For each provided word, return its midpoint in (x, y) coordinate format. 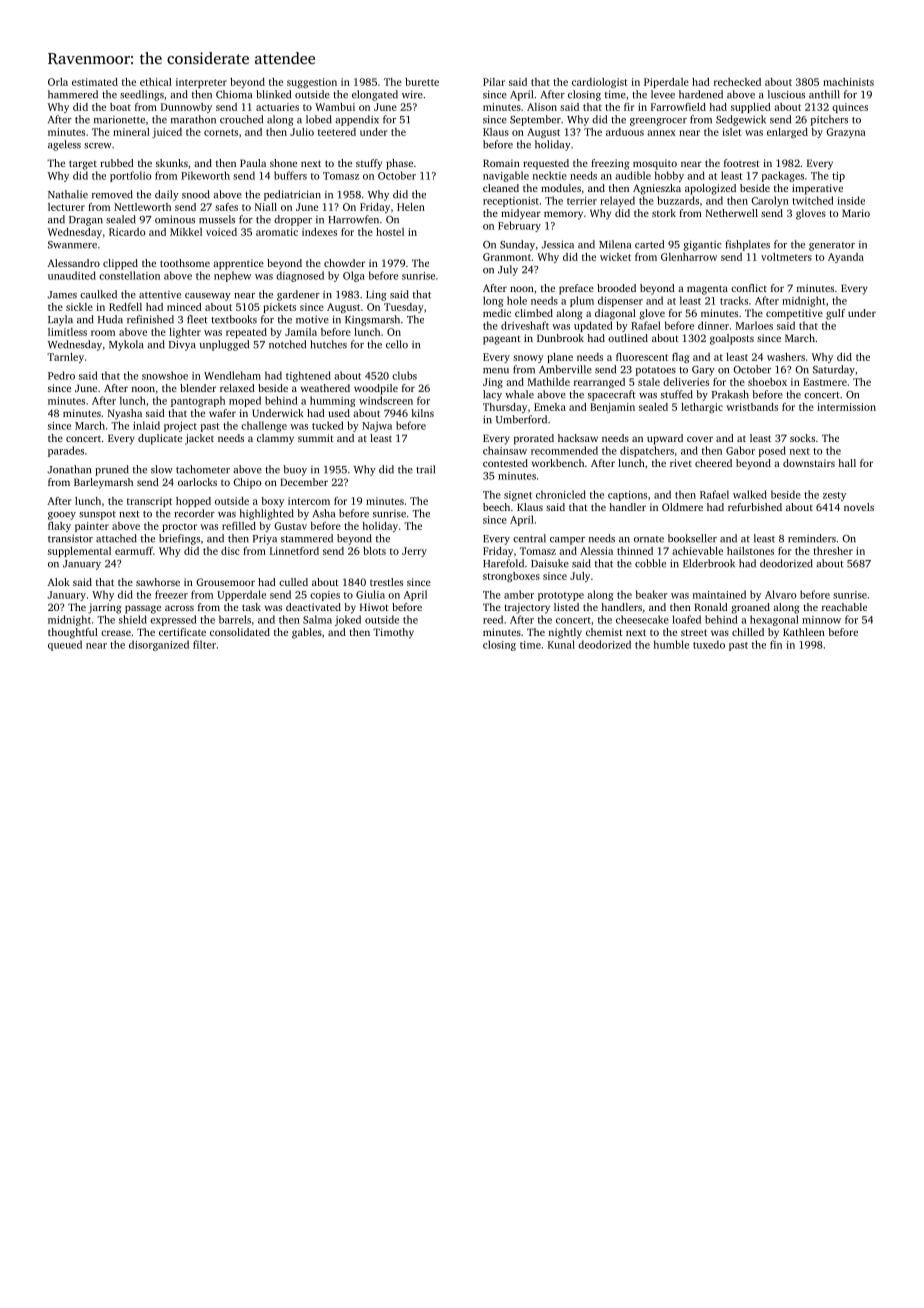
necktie (550, 175)
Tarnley (65, 358)
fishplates (747, 245)
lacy (492, 395)
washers (786, 357)
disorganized (159, 645)
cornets (221, 132)
